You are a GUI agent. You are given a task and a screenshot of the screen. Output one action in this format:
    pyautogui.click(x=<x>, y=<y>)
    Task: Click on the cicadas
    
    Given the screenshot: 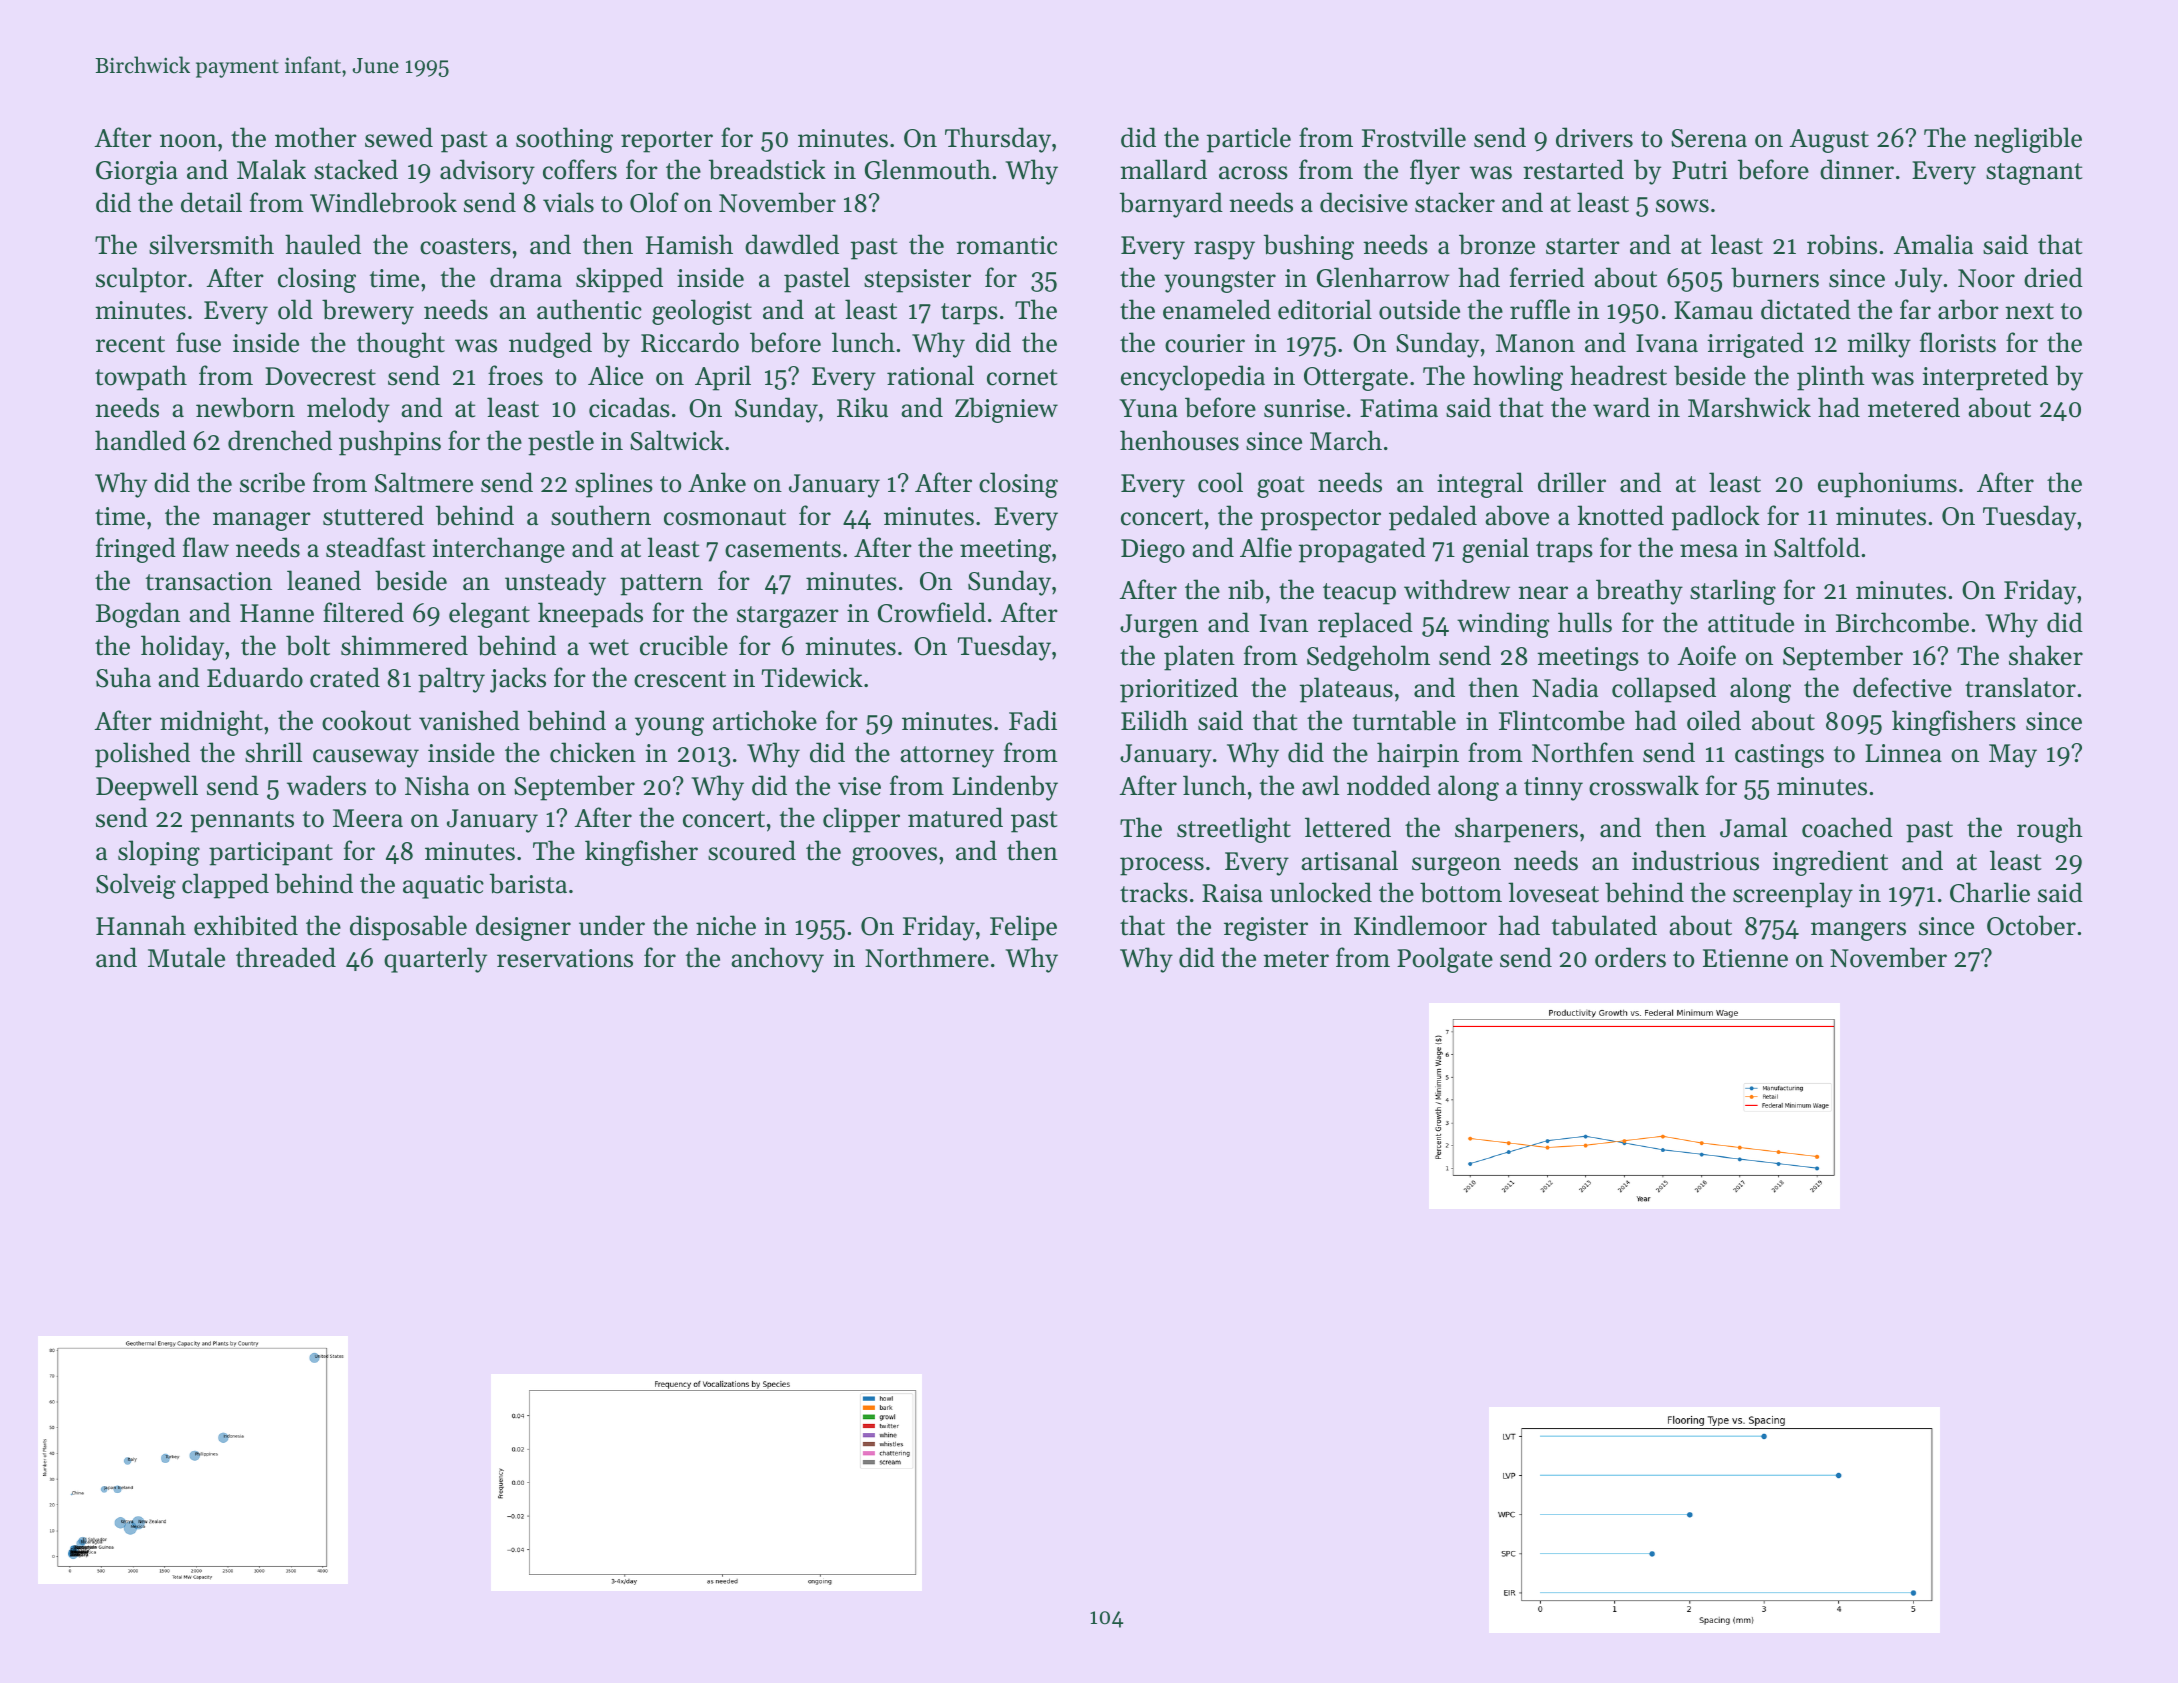 What is the action you would take?
    pyautogui.click(x=629, y=407)
